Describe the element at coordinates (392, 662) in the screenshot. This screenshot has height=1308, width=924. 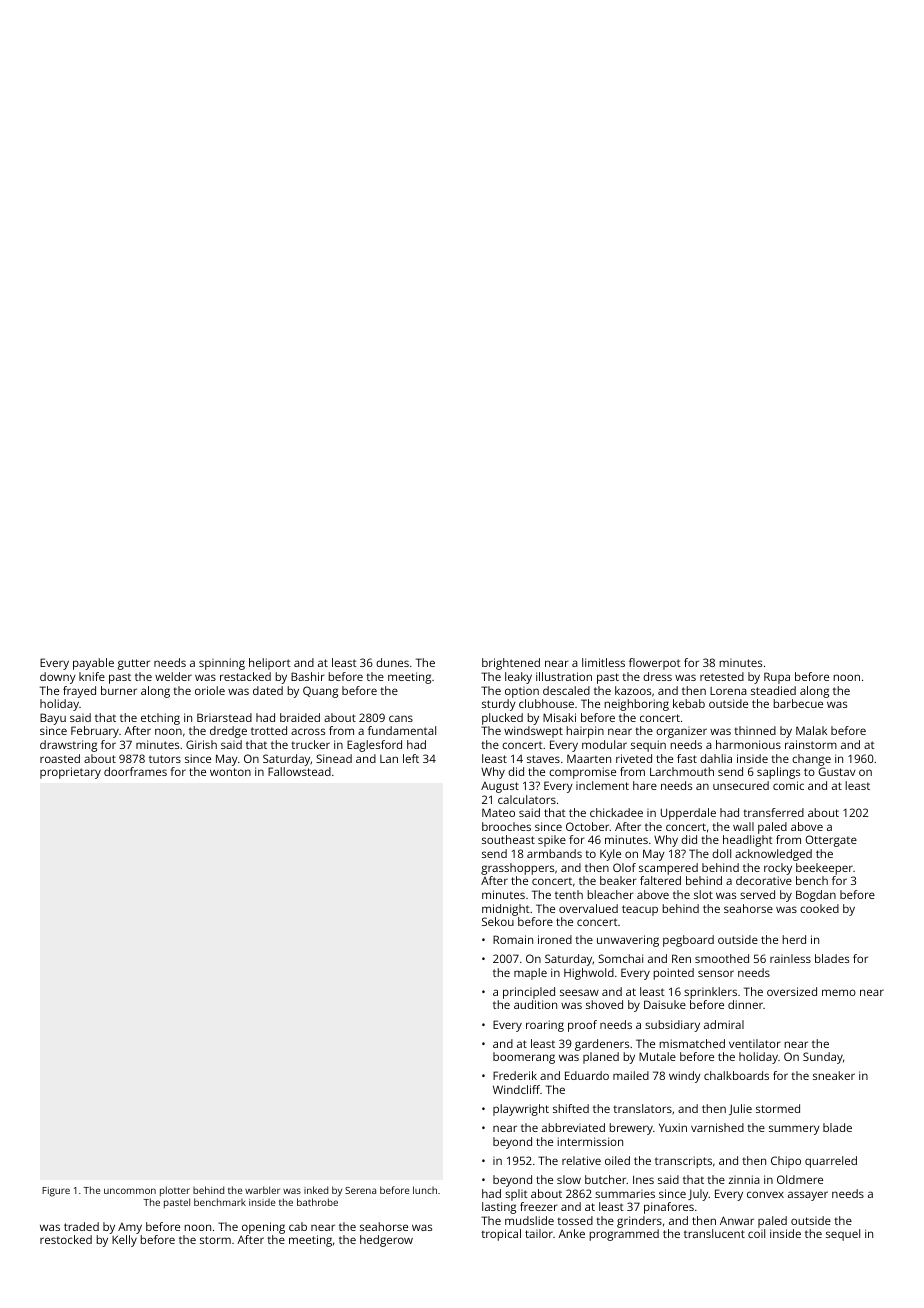
I see `dunes` at that location.
